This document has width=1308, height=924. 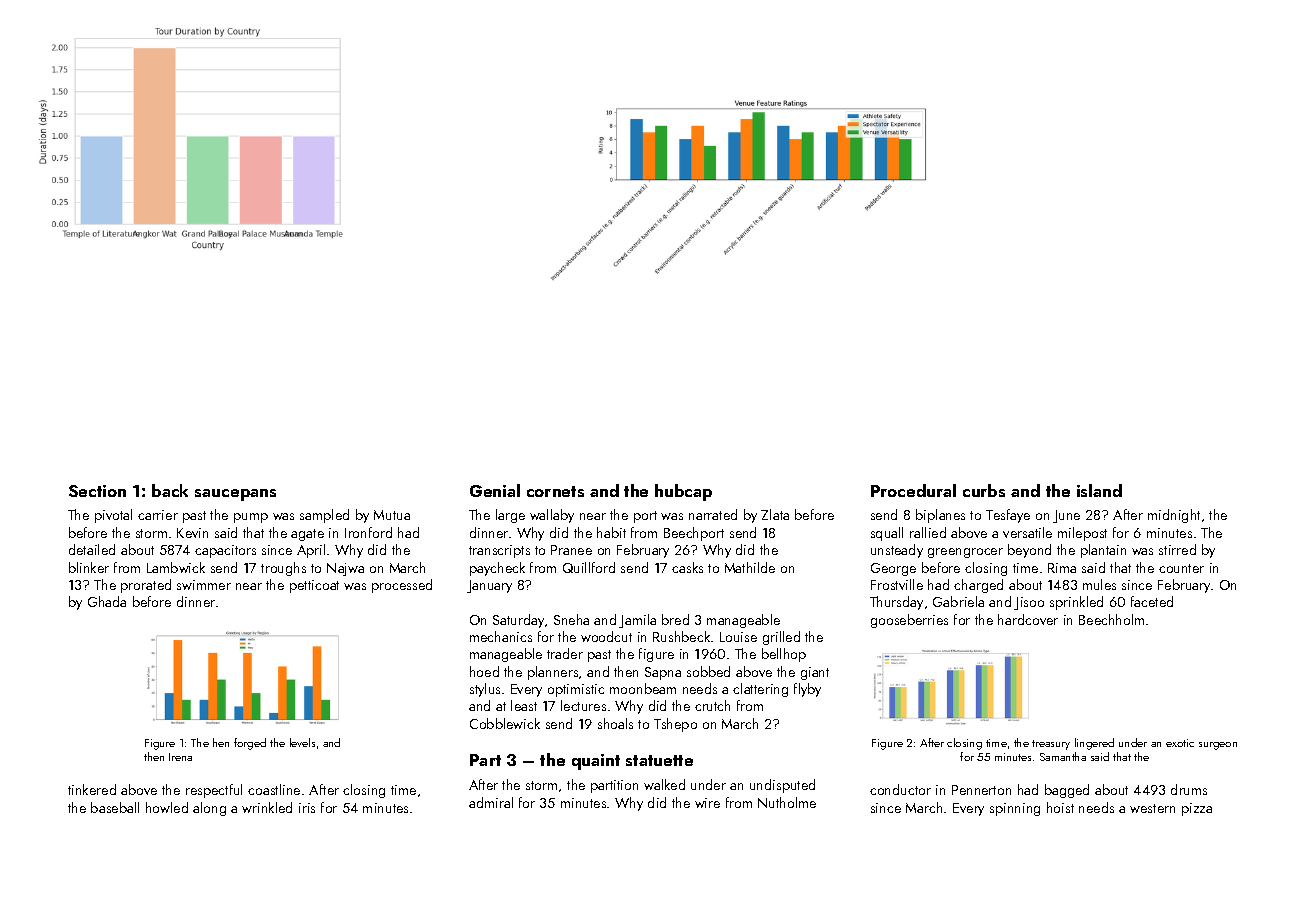 What do you see at coordinates (589, 567) in the document?
I see `Quillford` at bounding box center [589, 567].
